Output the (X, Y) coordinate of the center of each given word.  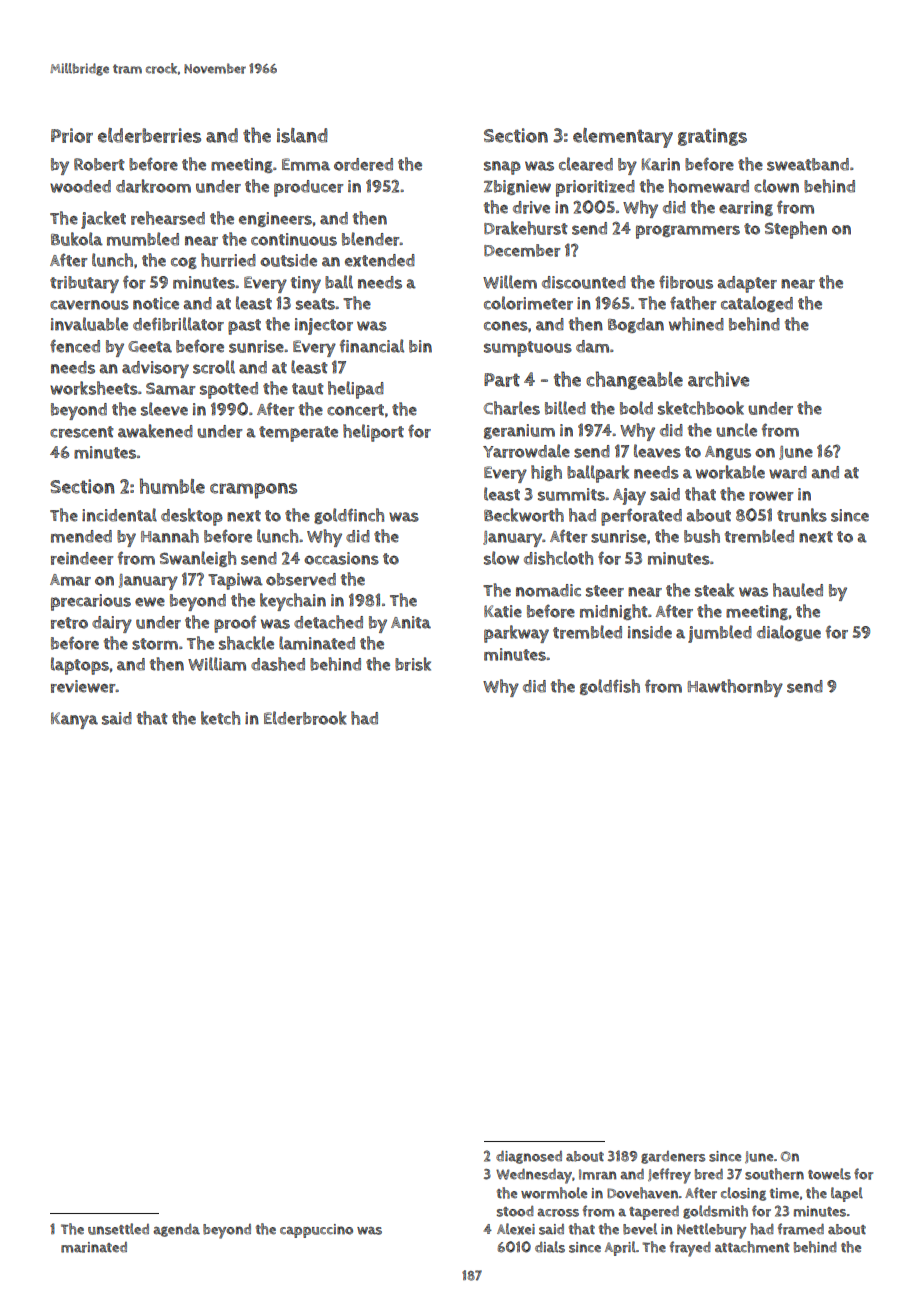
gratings (712, 137)
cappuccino (316, 1231)
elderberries (149, 135)
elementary (623, 138)
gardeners (673, 1157)
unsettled (118, 1229)
